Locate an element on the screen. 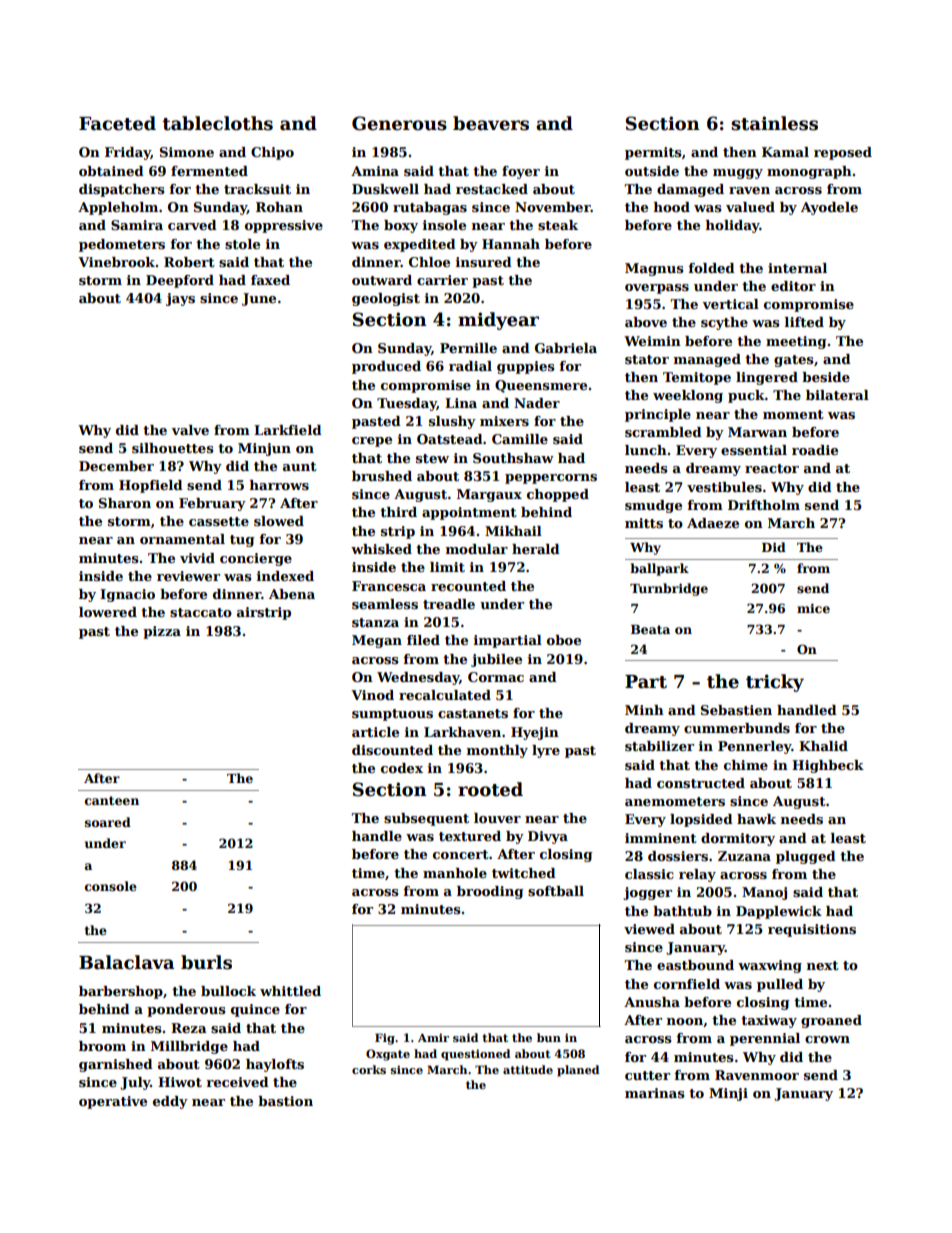 This screenshot has height=1233, width=952. scythe is located at coordinates (724, 323).
